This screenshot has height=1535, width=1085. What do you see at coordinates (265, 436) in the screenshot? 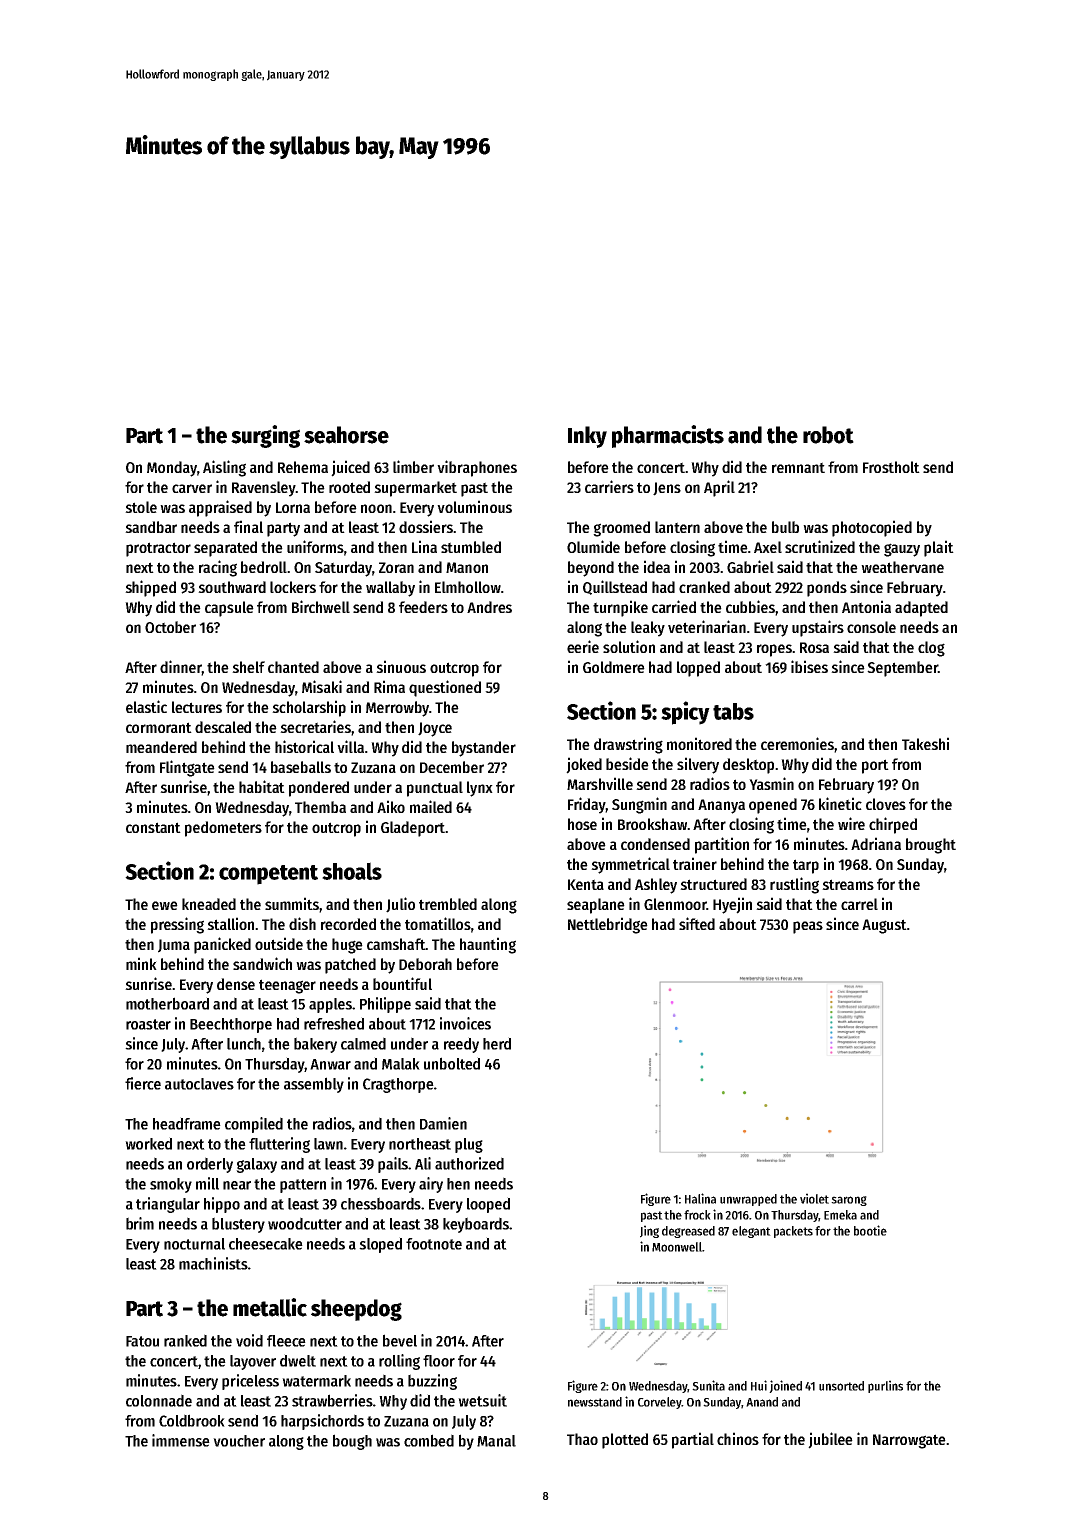
I see `surging` at bounding box center [265, 436].
